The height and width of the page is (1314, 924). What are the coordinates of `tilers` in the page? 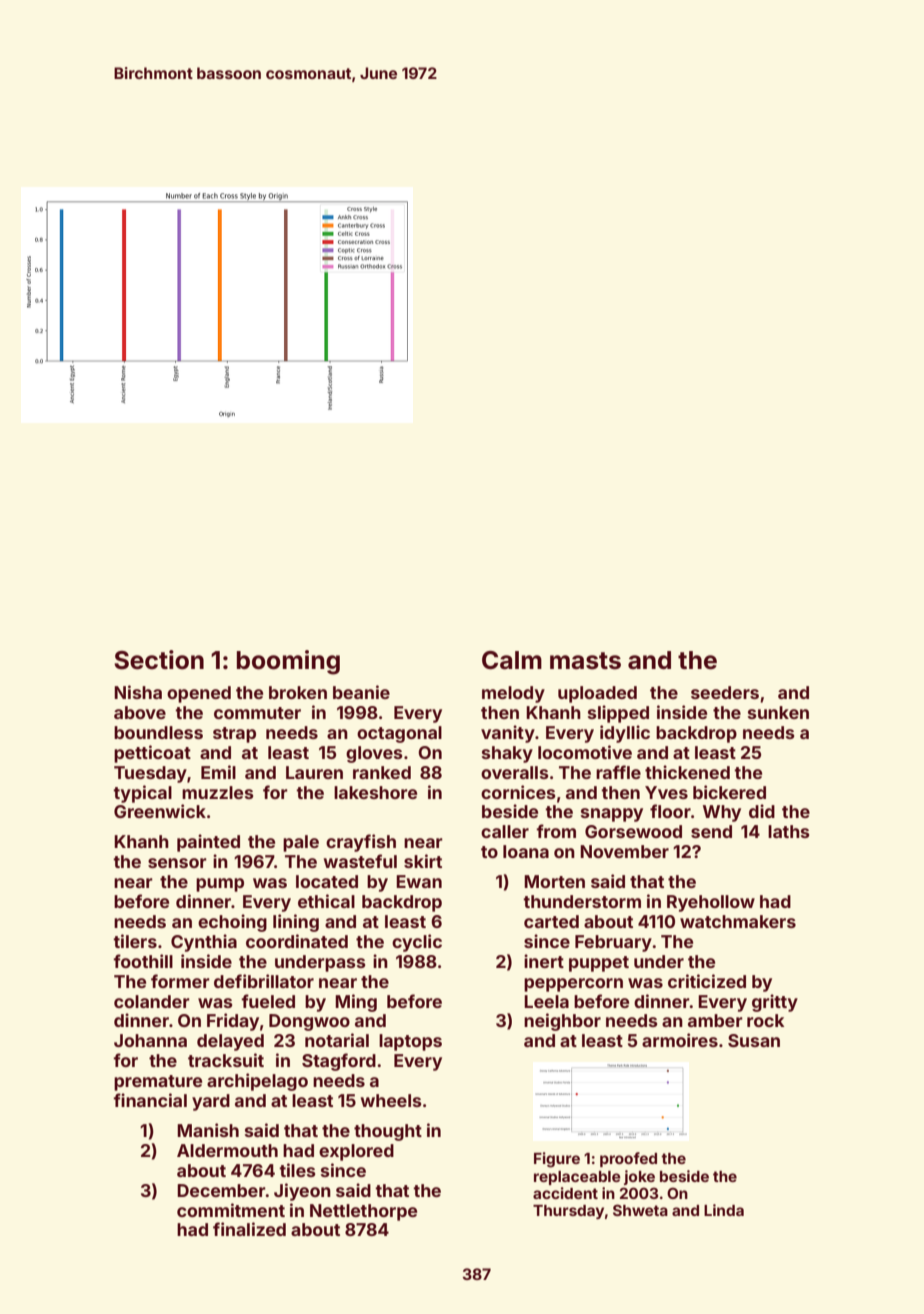 It's located at (135, 941).
